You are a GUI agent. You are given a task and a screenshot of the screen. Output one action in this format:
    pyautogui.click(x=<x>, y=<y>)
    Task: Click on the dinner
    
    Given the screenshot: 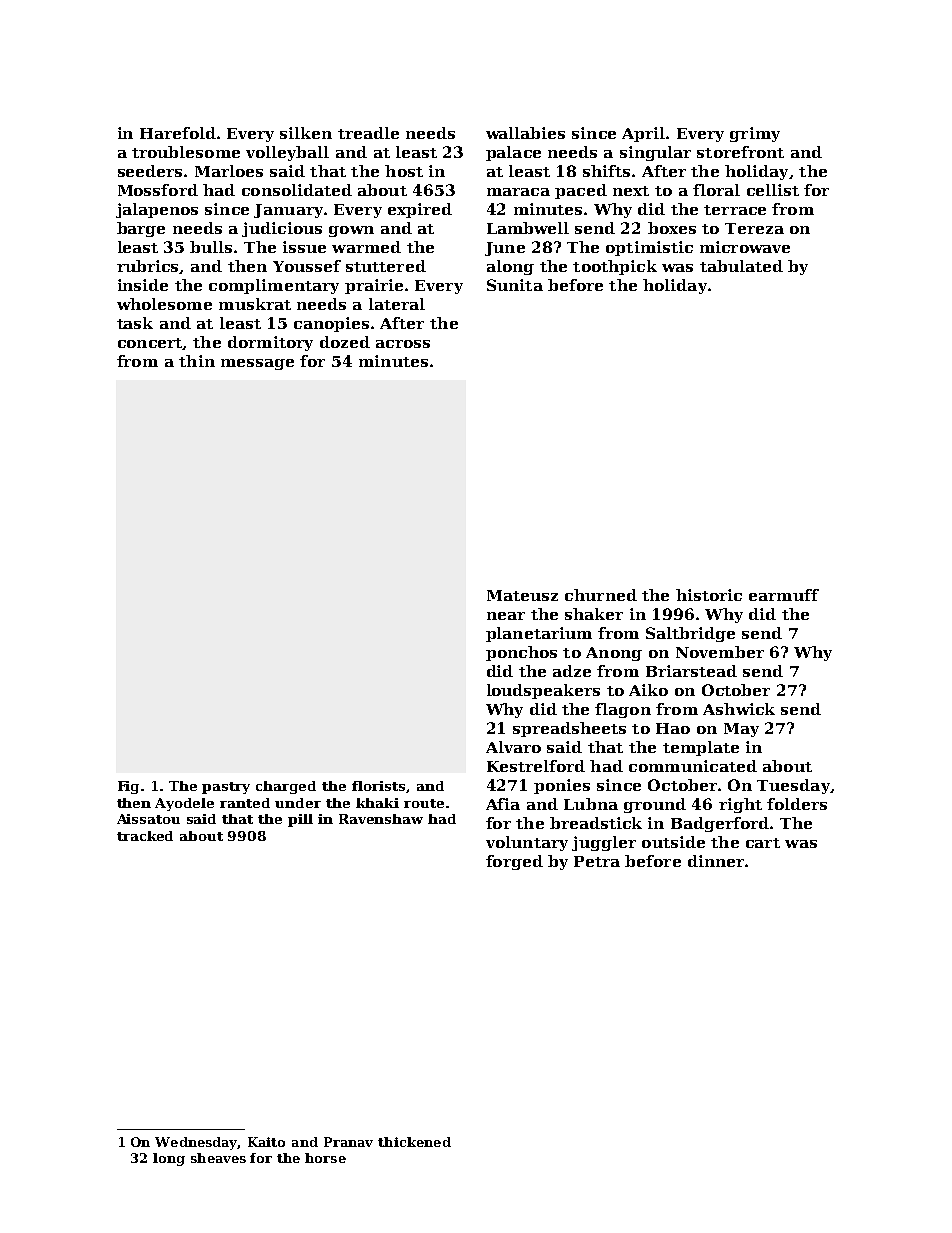 What is the action you would take?
    pyautogui.click(x=716, y=861)
